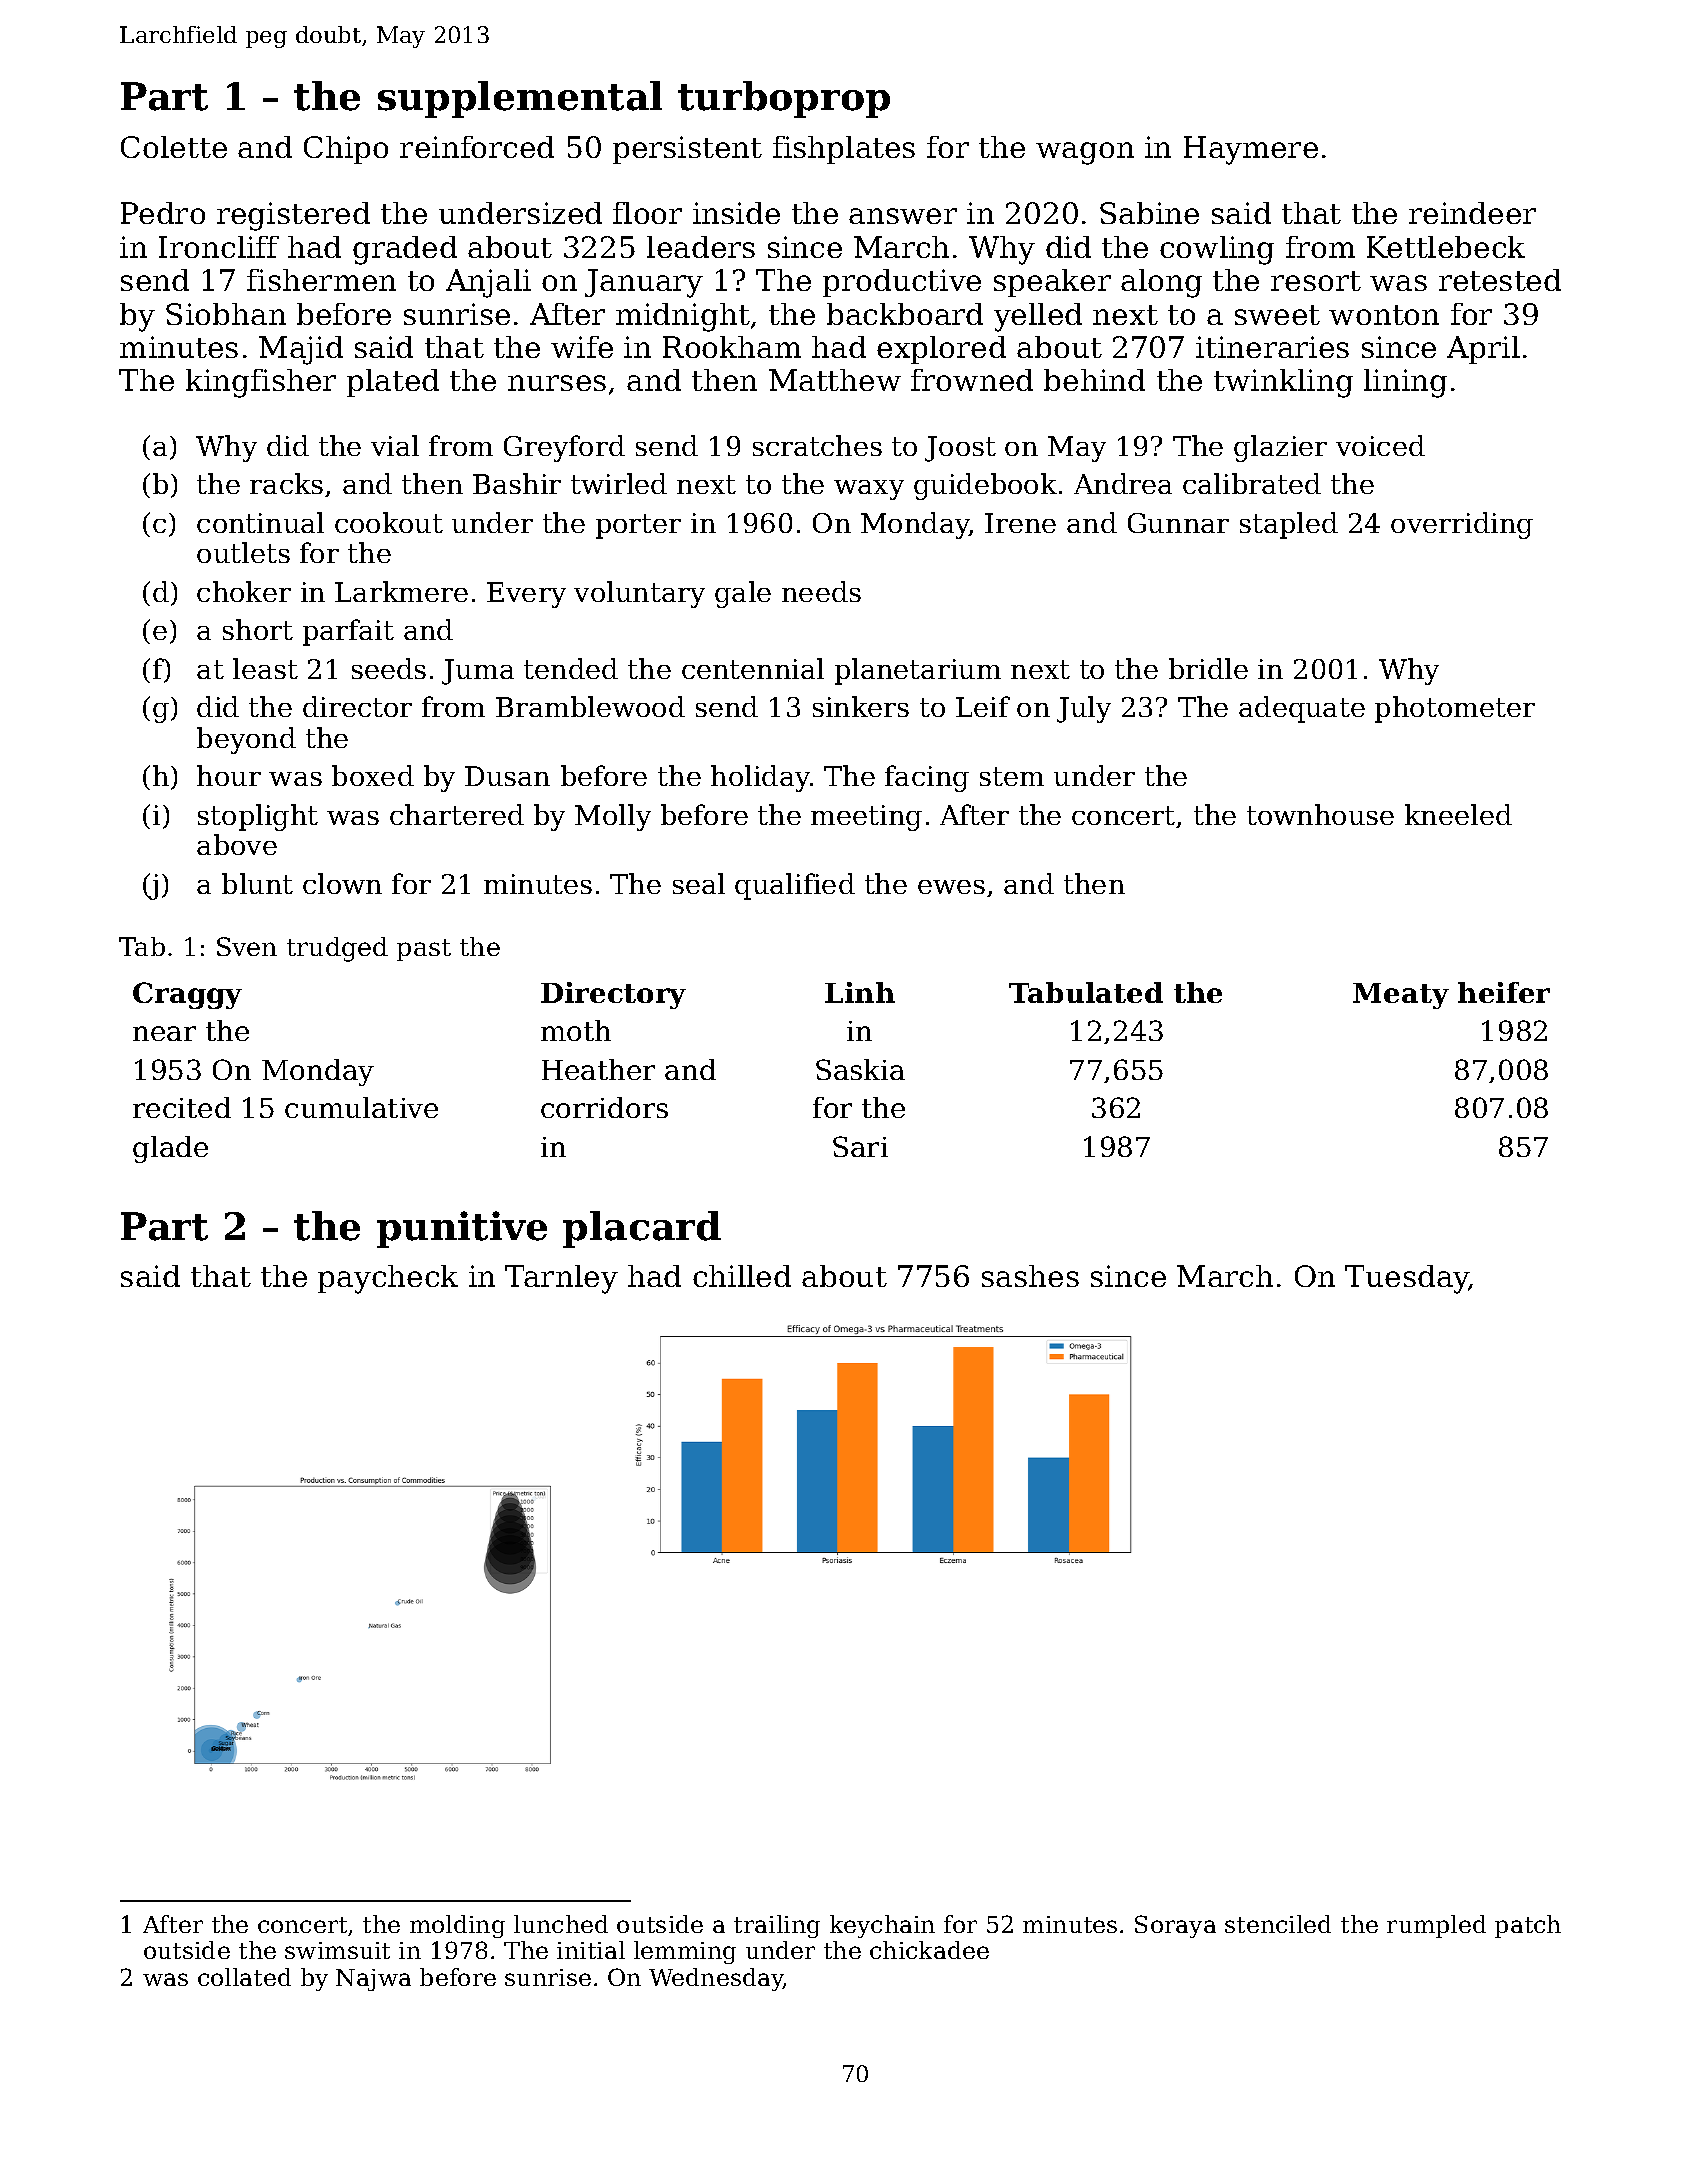 This screenshot has width=1683, height=2178. I want to click on persistent, so click(687, 150).
